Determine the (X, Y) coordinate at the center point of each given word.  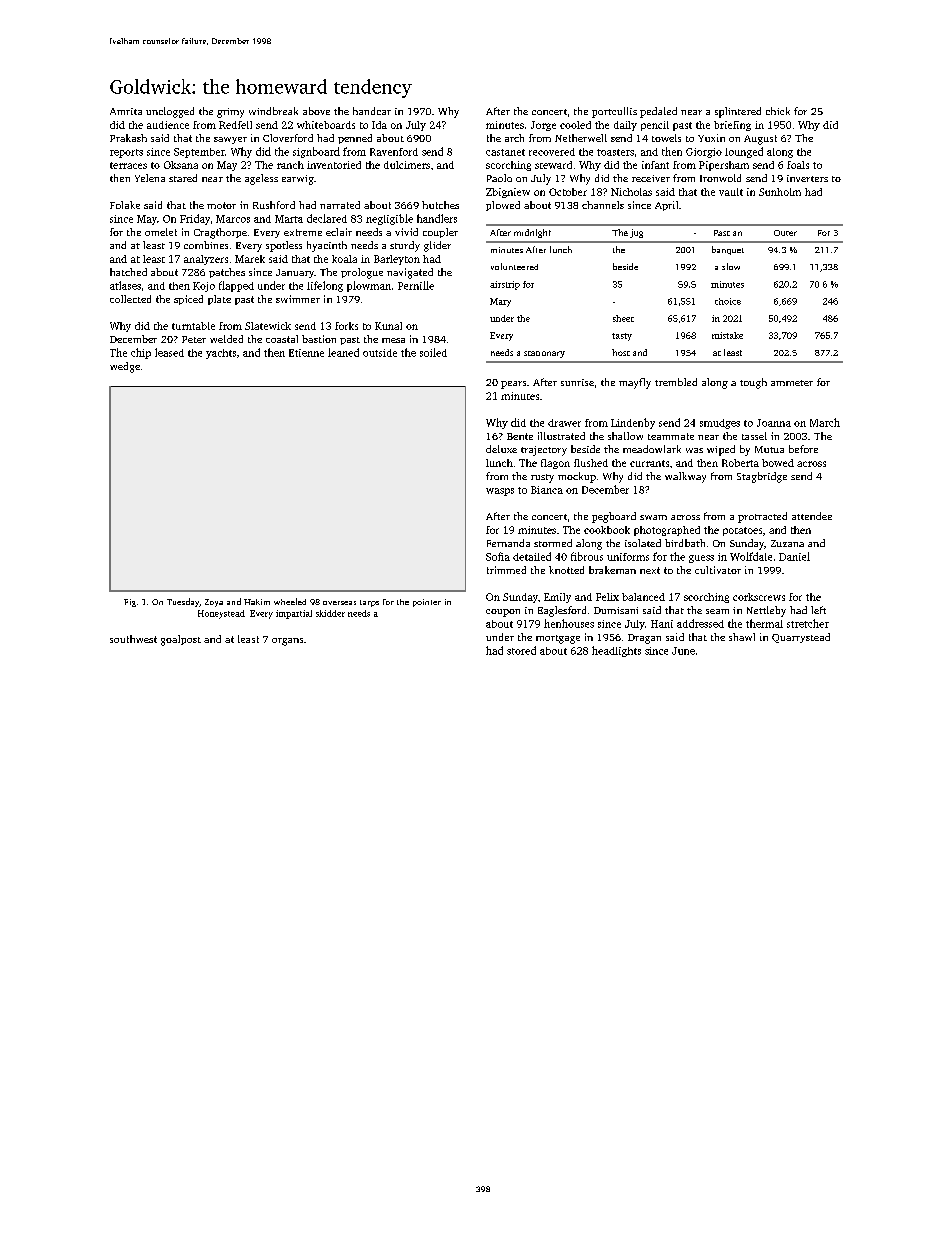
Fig (130, 603)
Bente (520, 436)
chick (778, 111)
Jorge (543, 126)
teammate (671, 436)
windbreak (273, 111)
